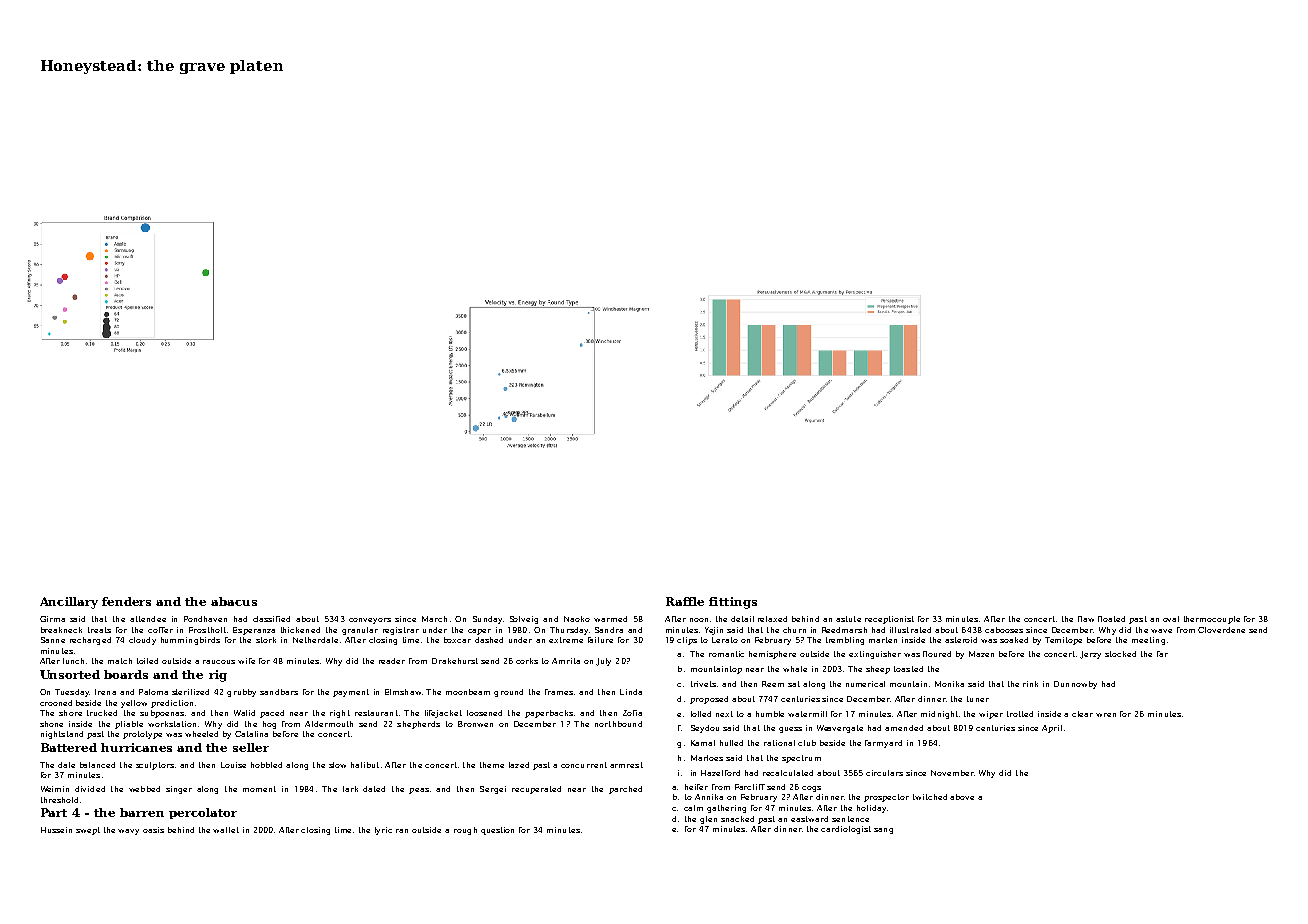  I want to click on wren, so click(1106, 715).
